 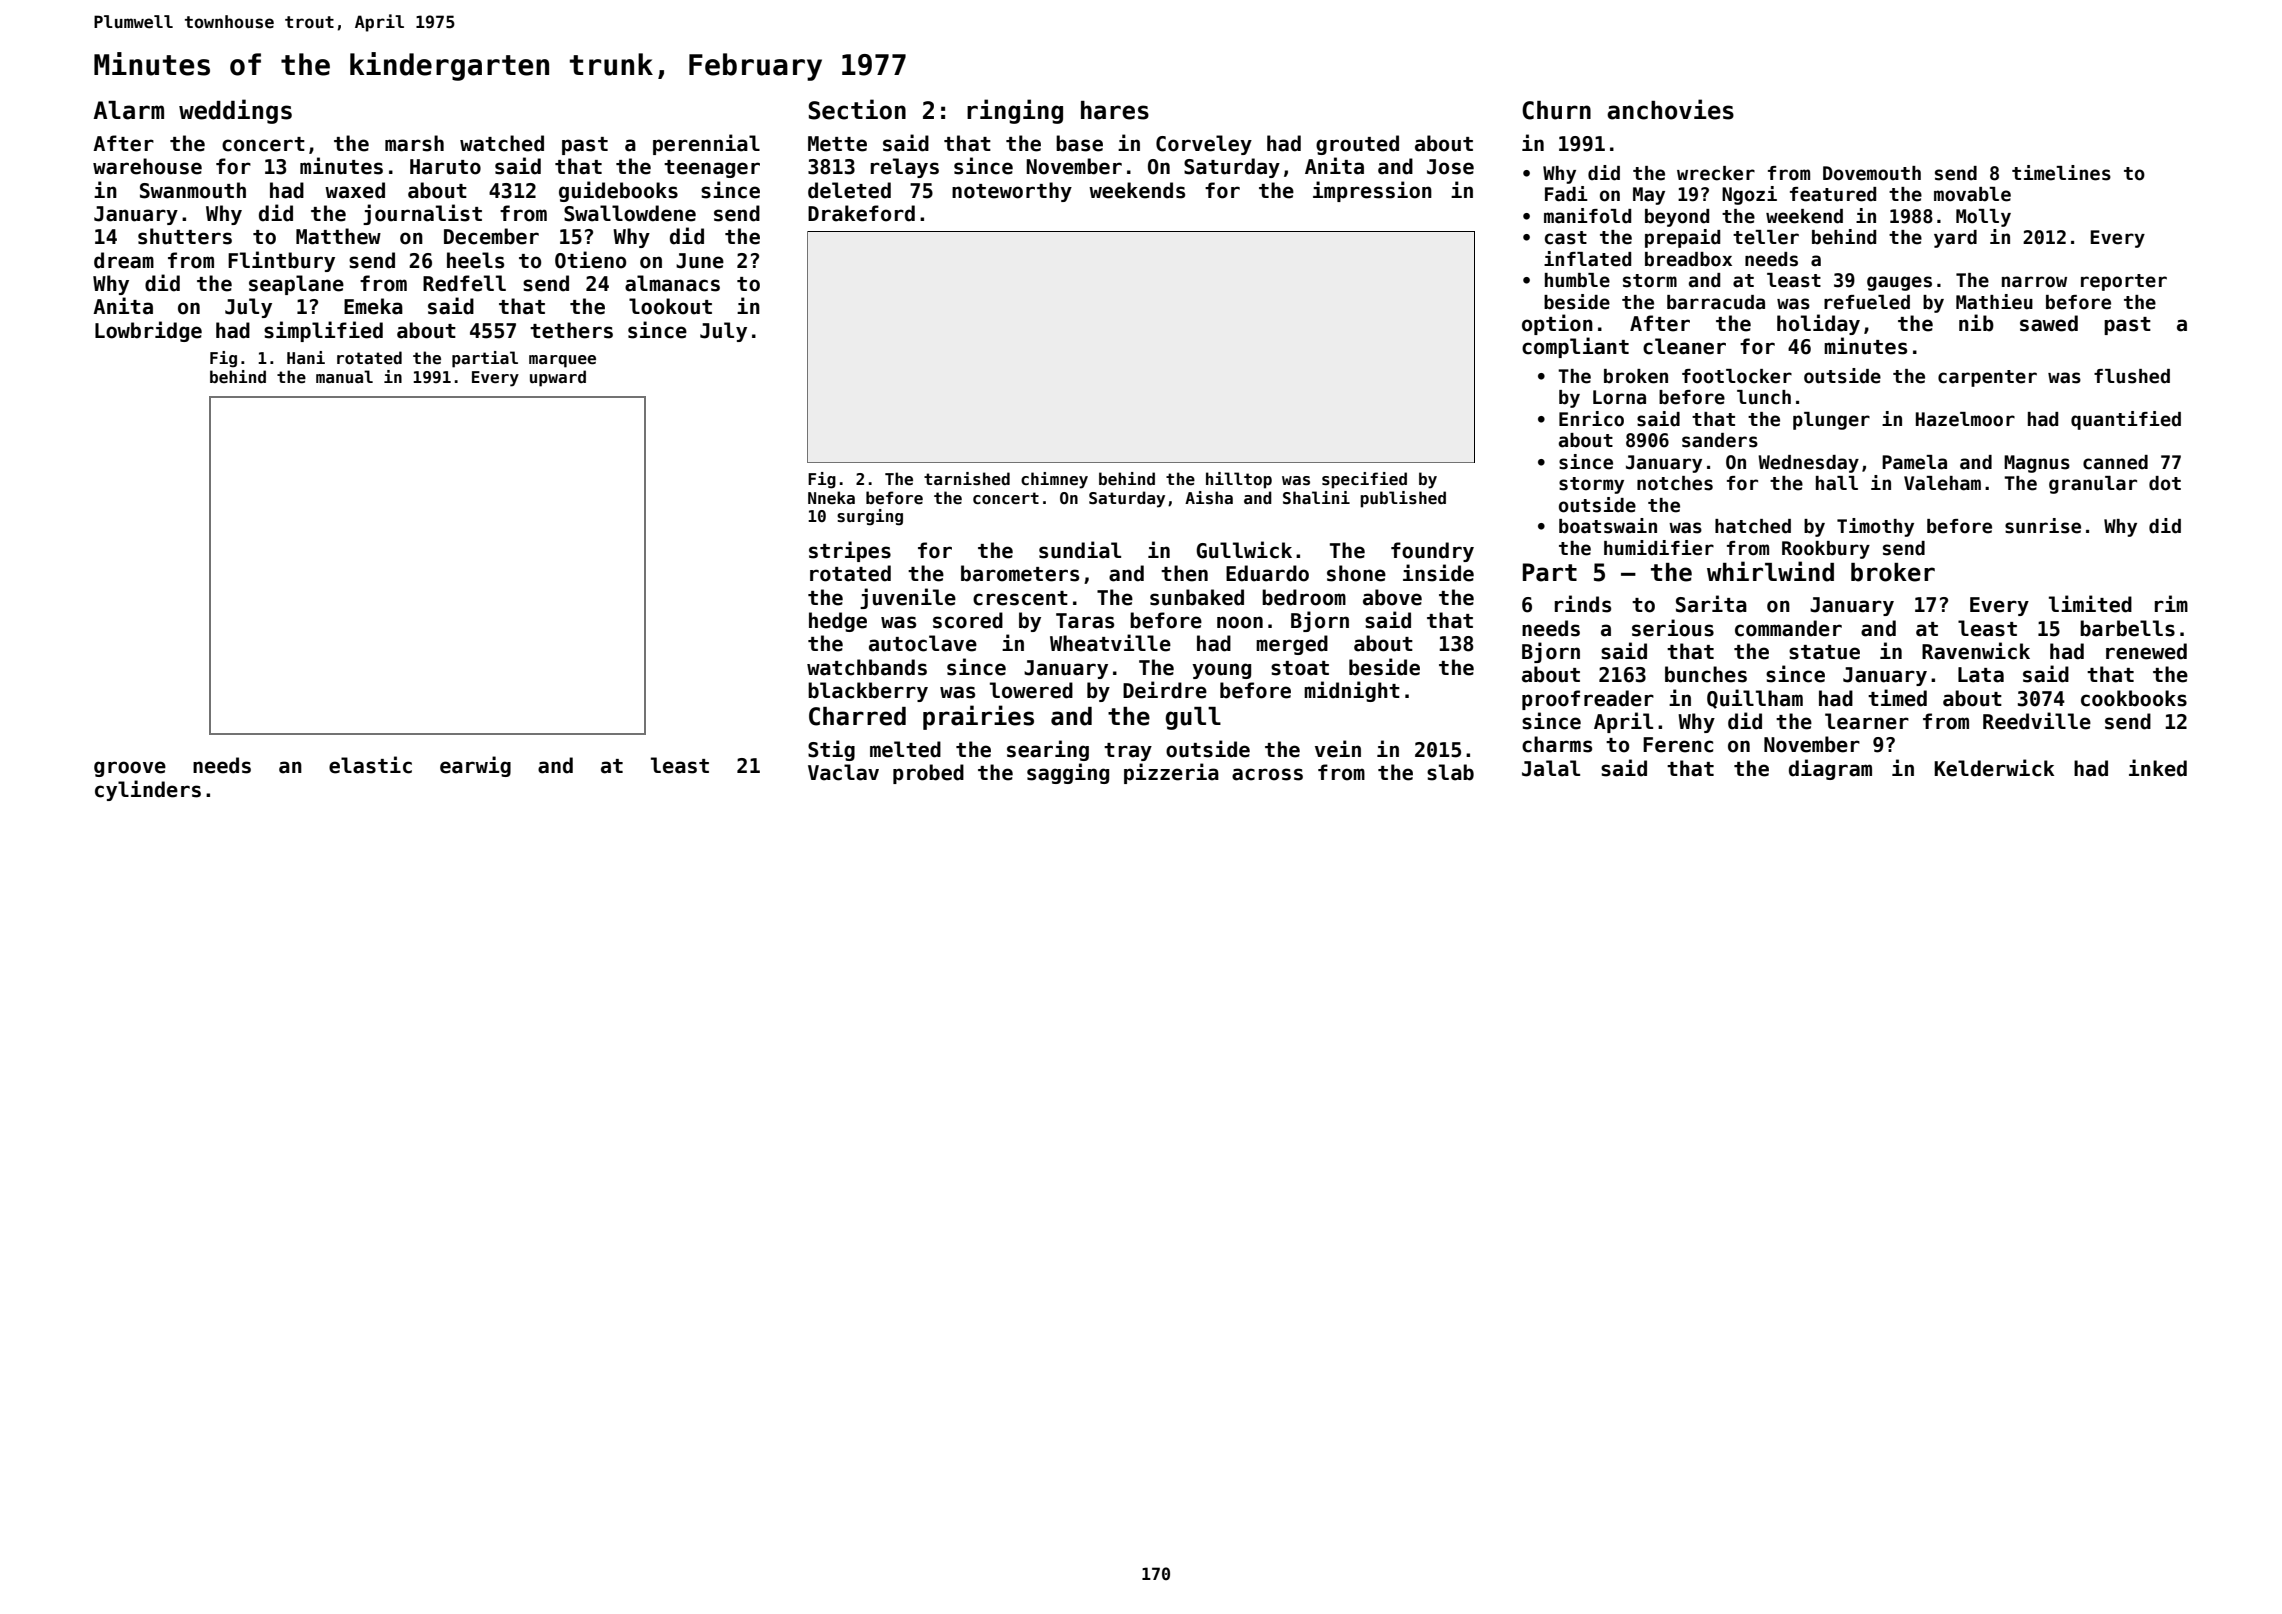 I want to click on timelines, so click(x=2061, y=173).
